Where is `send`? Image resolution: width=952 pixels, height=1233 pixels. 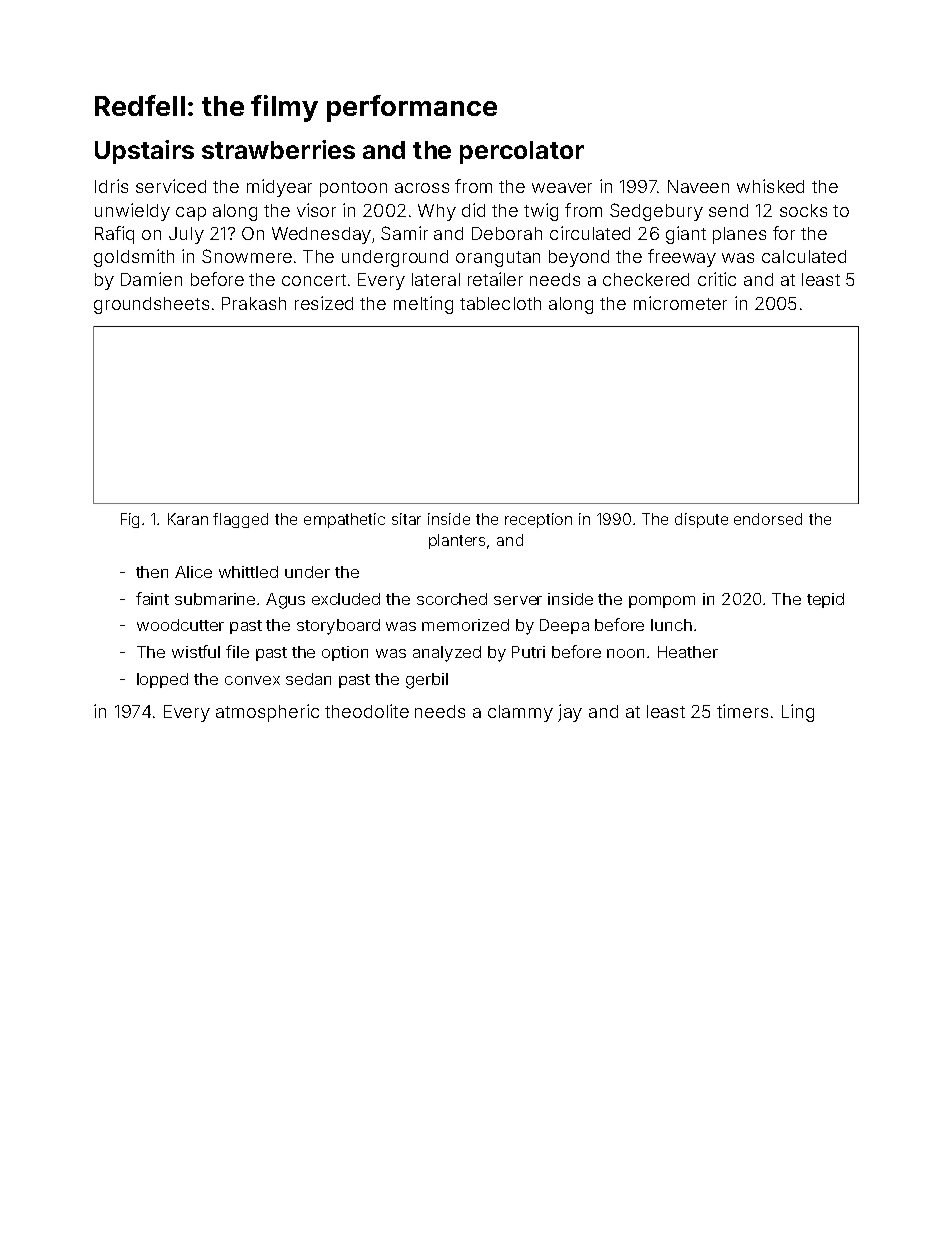 send is located at coordinates (728, 210).
